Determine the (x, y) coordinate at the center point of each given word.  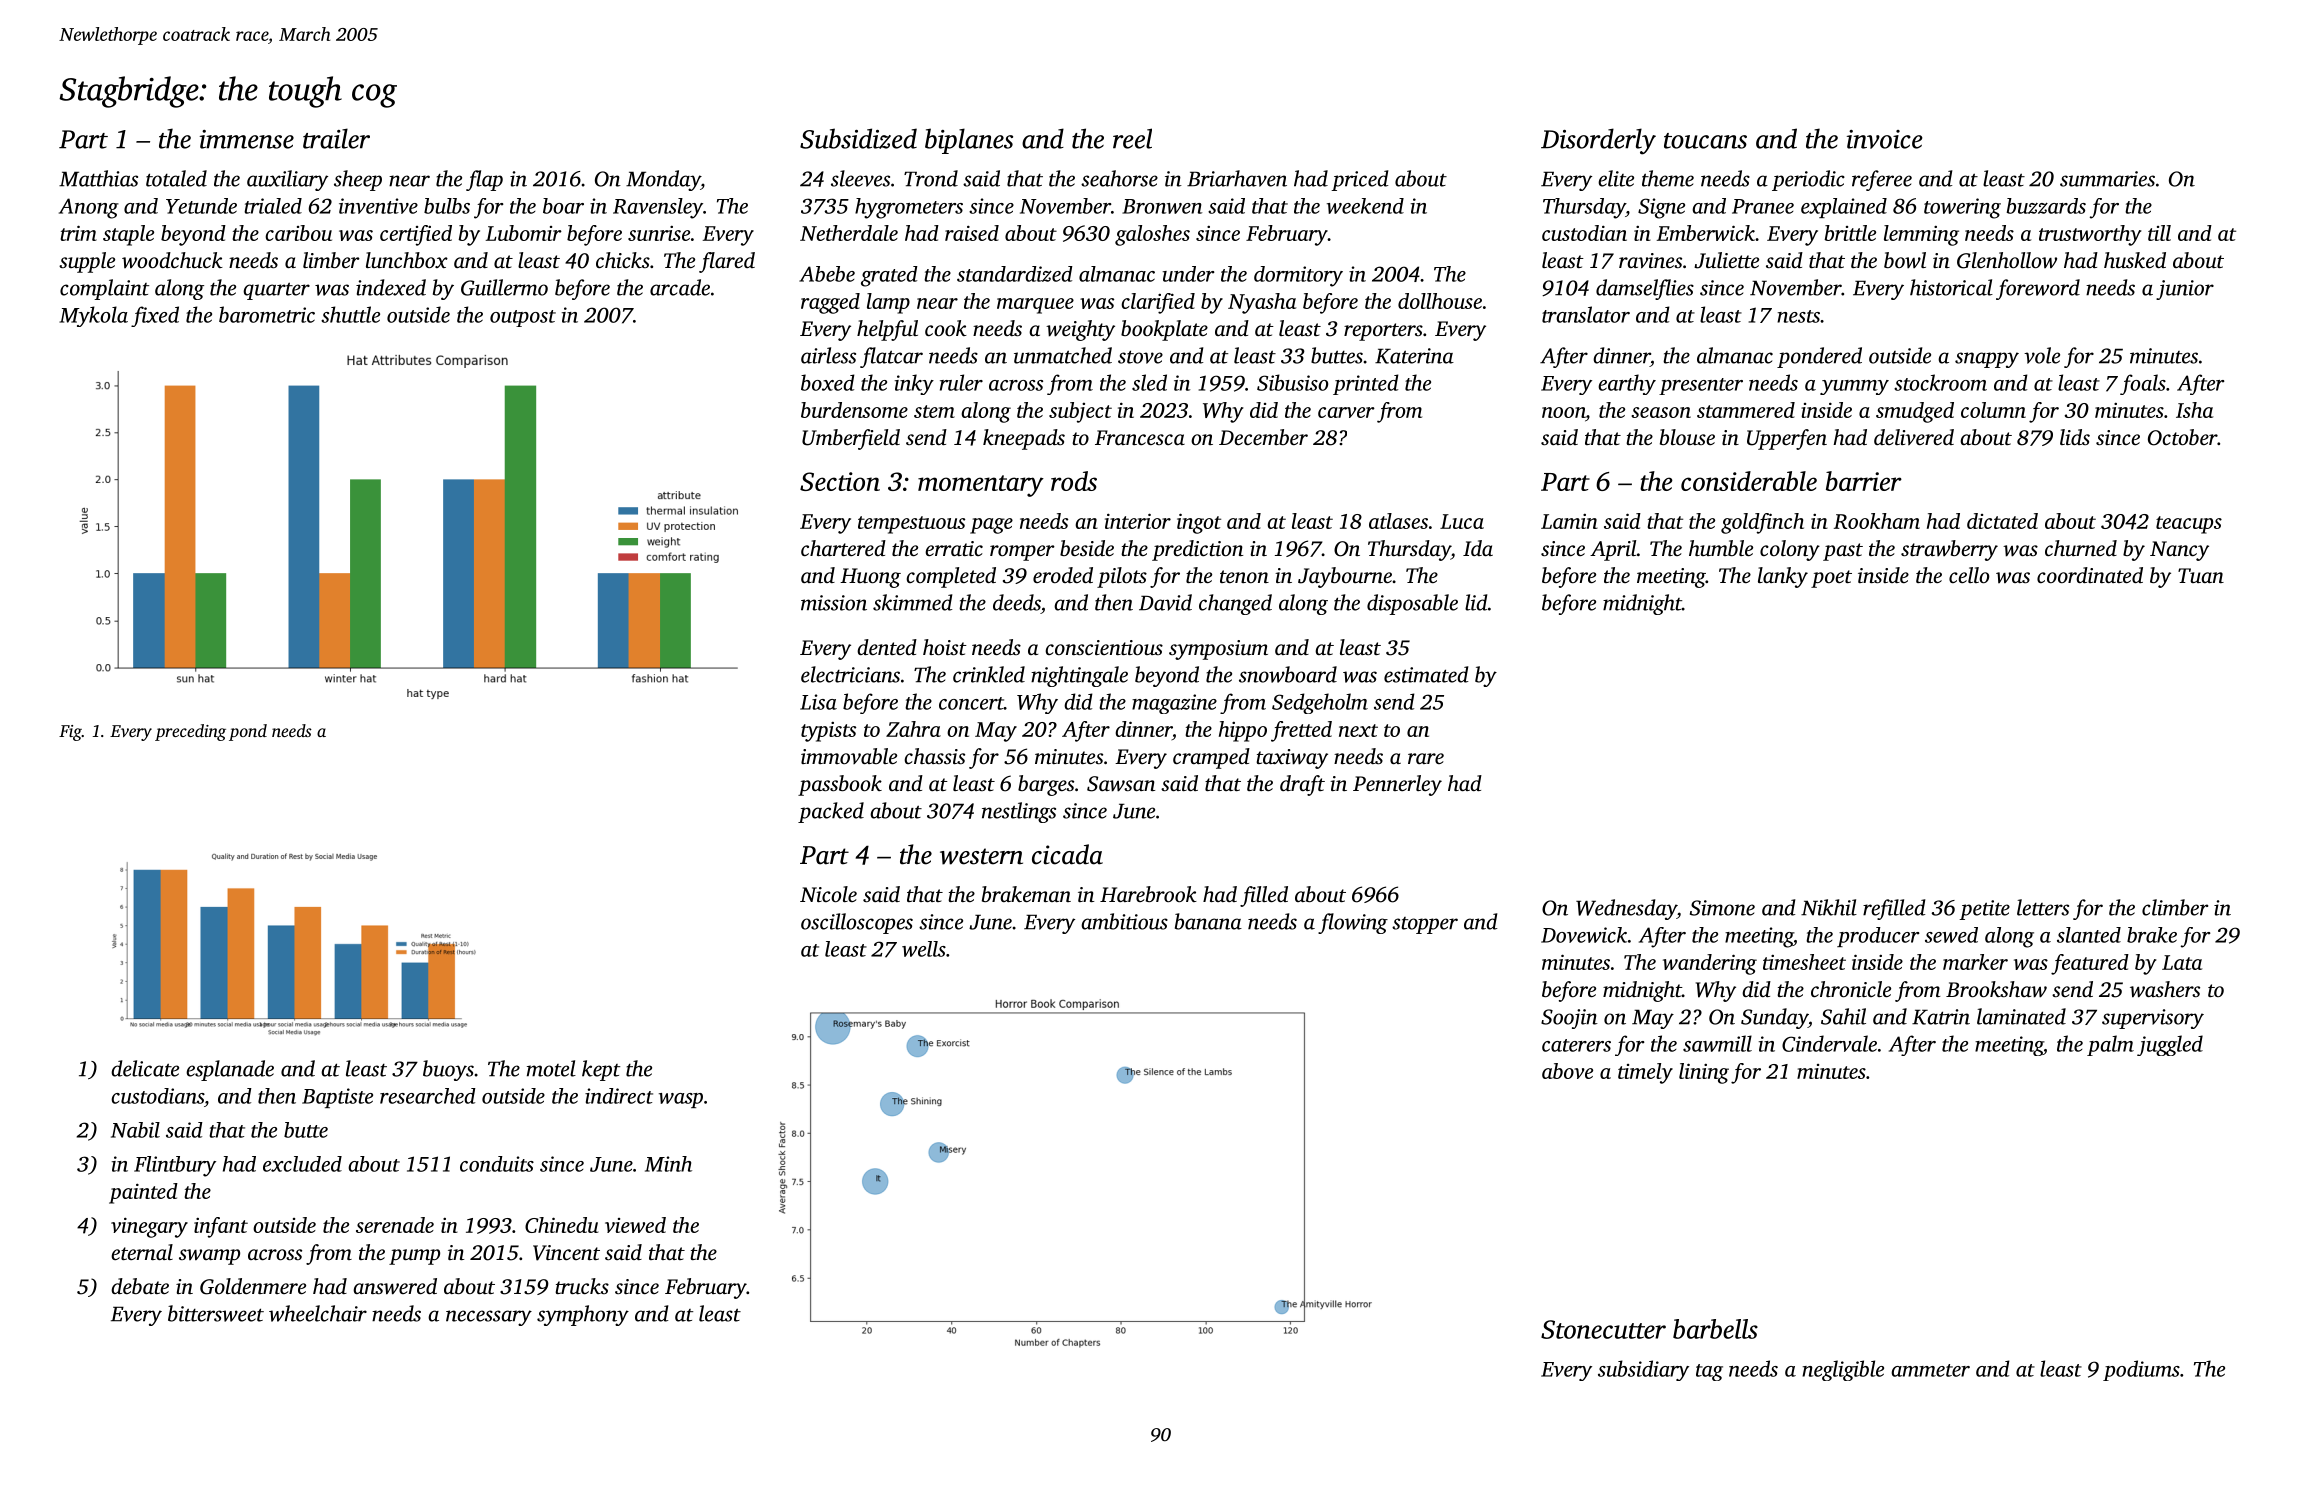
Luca (1462, 521)
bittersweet (216, 1313)
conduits (497, 1164)
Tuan (2201, 575)
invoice (1885, 139)
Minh (668, 1164)
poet (1831, 579)
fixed (155, 316)
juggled (2170, 1045)
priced (1359, 180)
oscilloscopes (857, 923)
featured (2090, 964)
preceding (190, 732)
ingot (1199, 523)
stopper (1425, 925)
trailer (336, 138)
